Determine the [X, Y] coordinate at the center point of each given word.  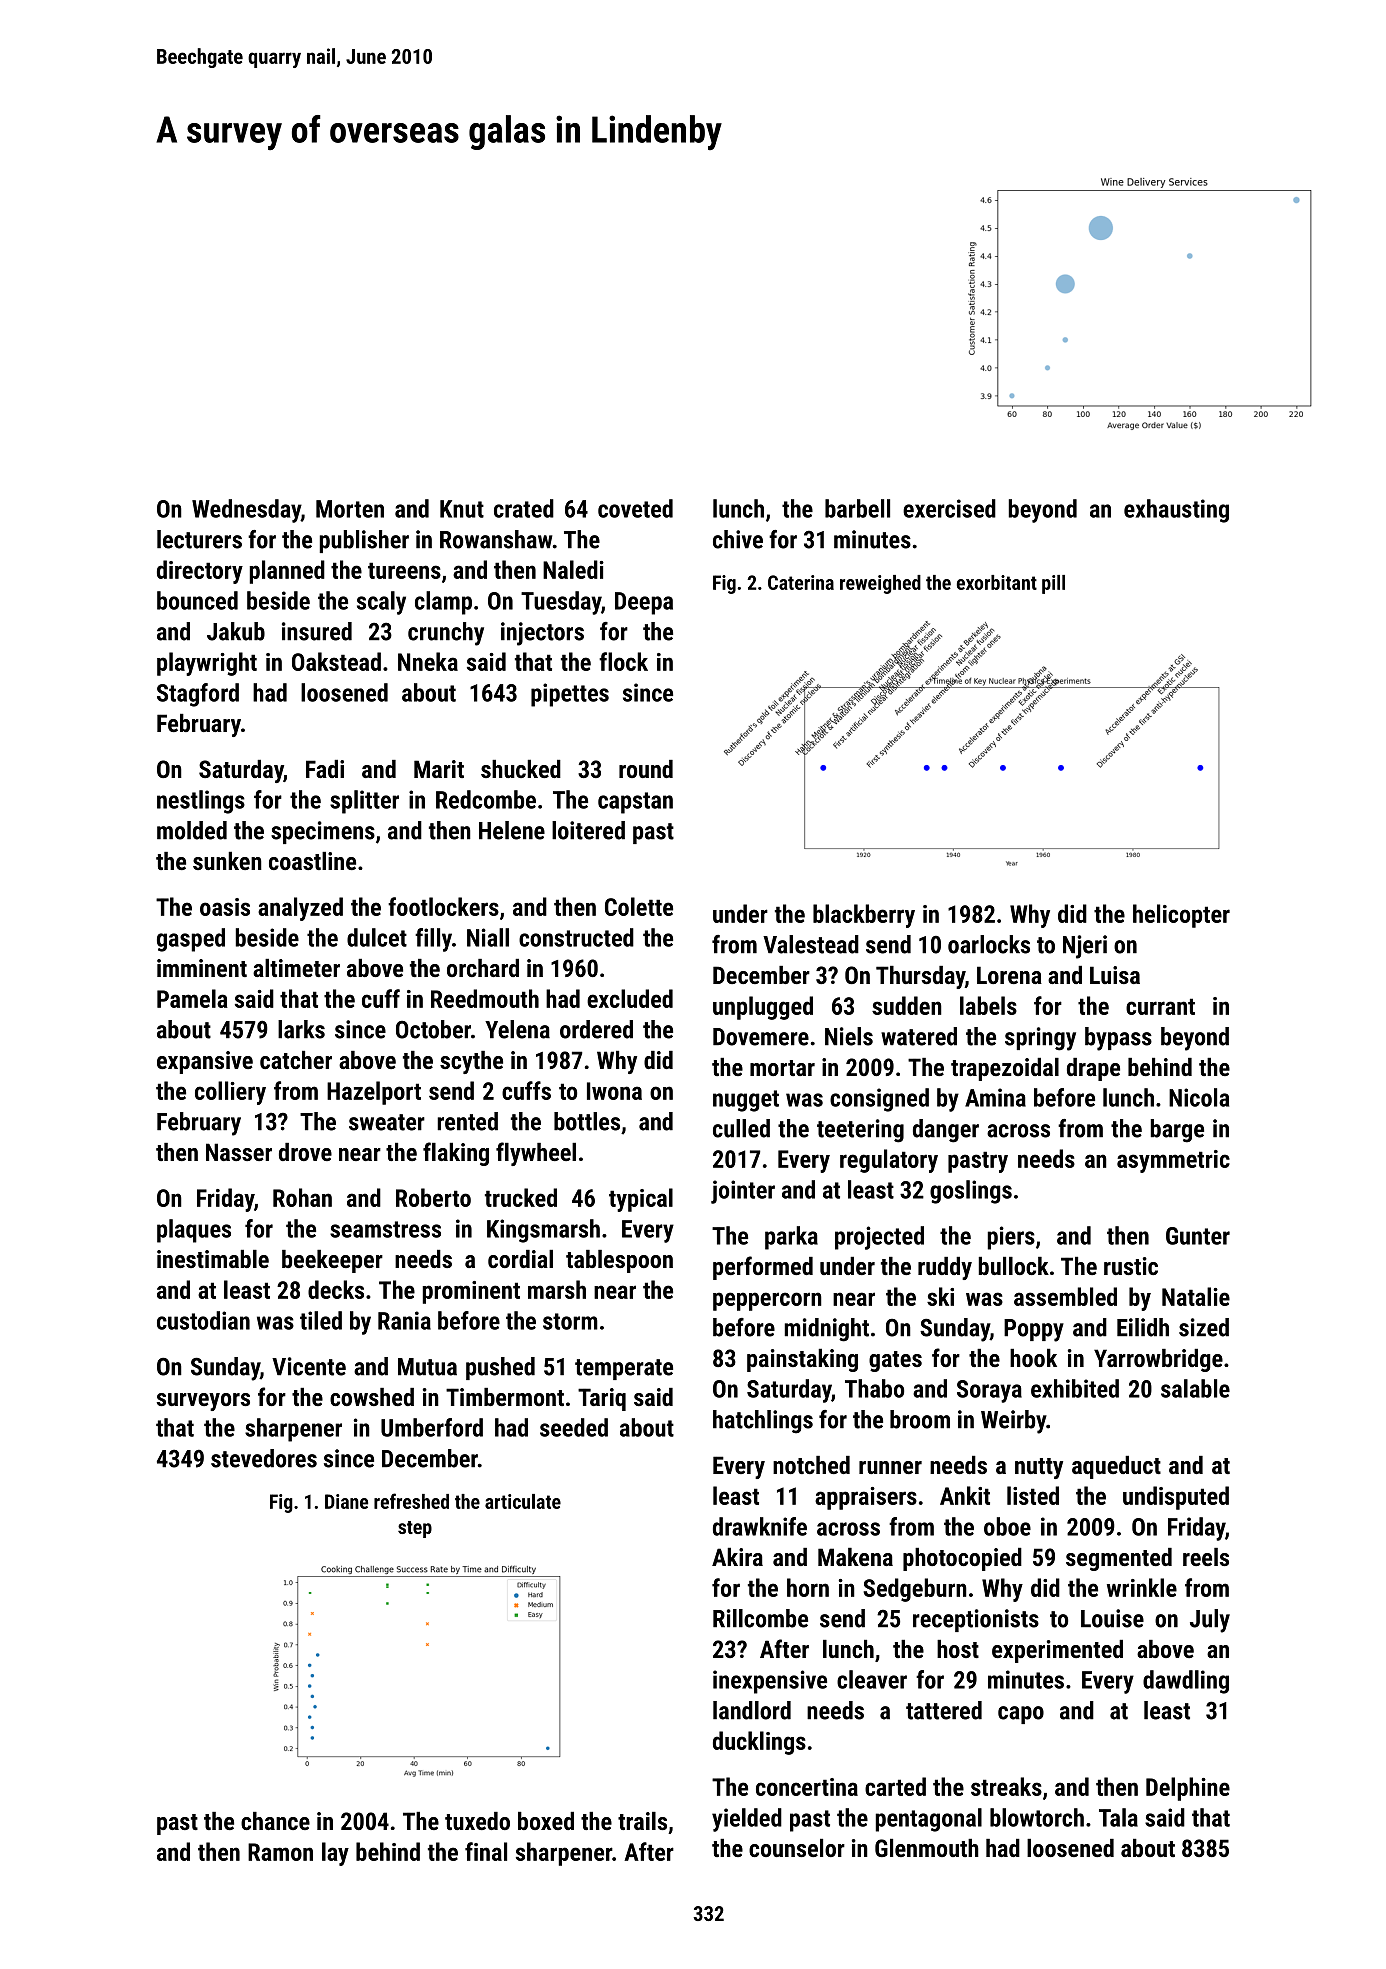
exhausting [1176, 511]
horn [808, 1587]
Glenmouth [927, 1848]
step [415, 1529]
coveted [635, 508]
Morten [350, 509]
